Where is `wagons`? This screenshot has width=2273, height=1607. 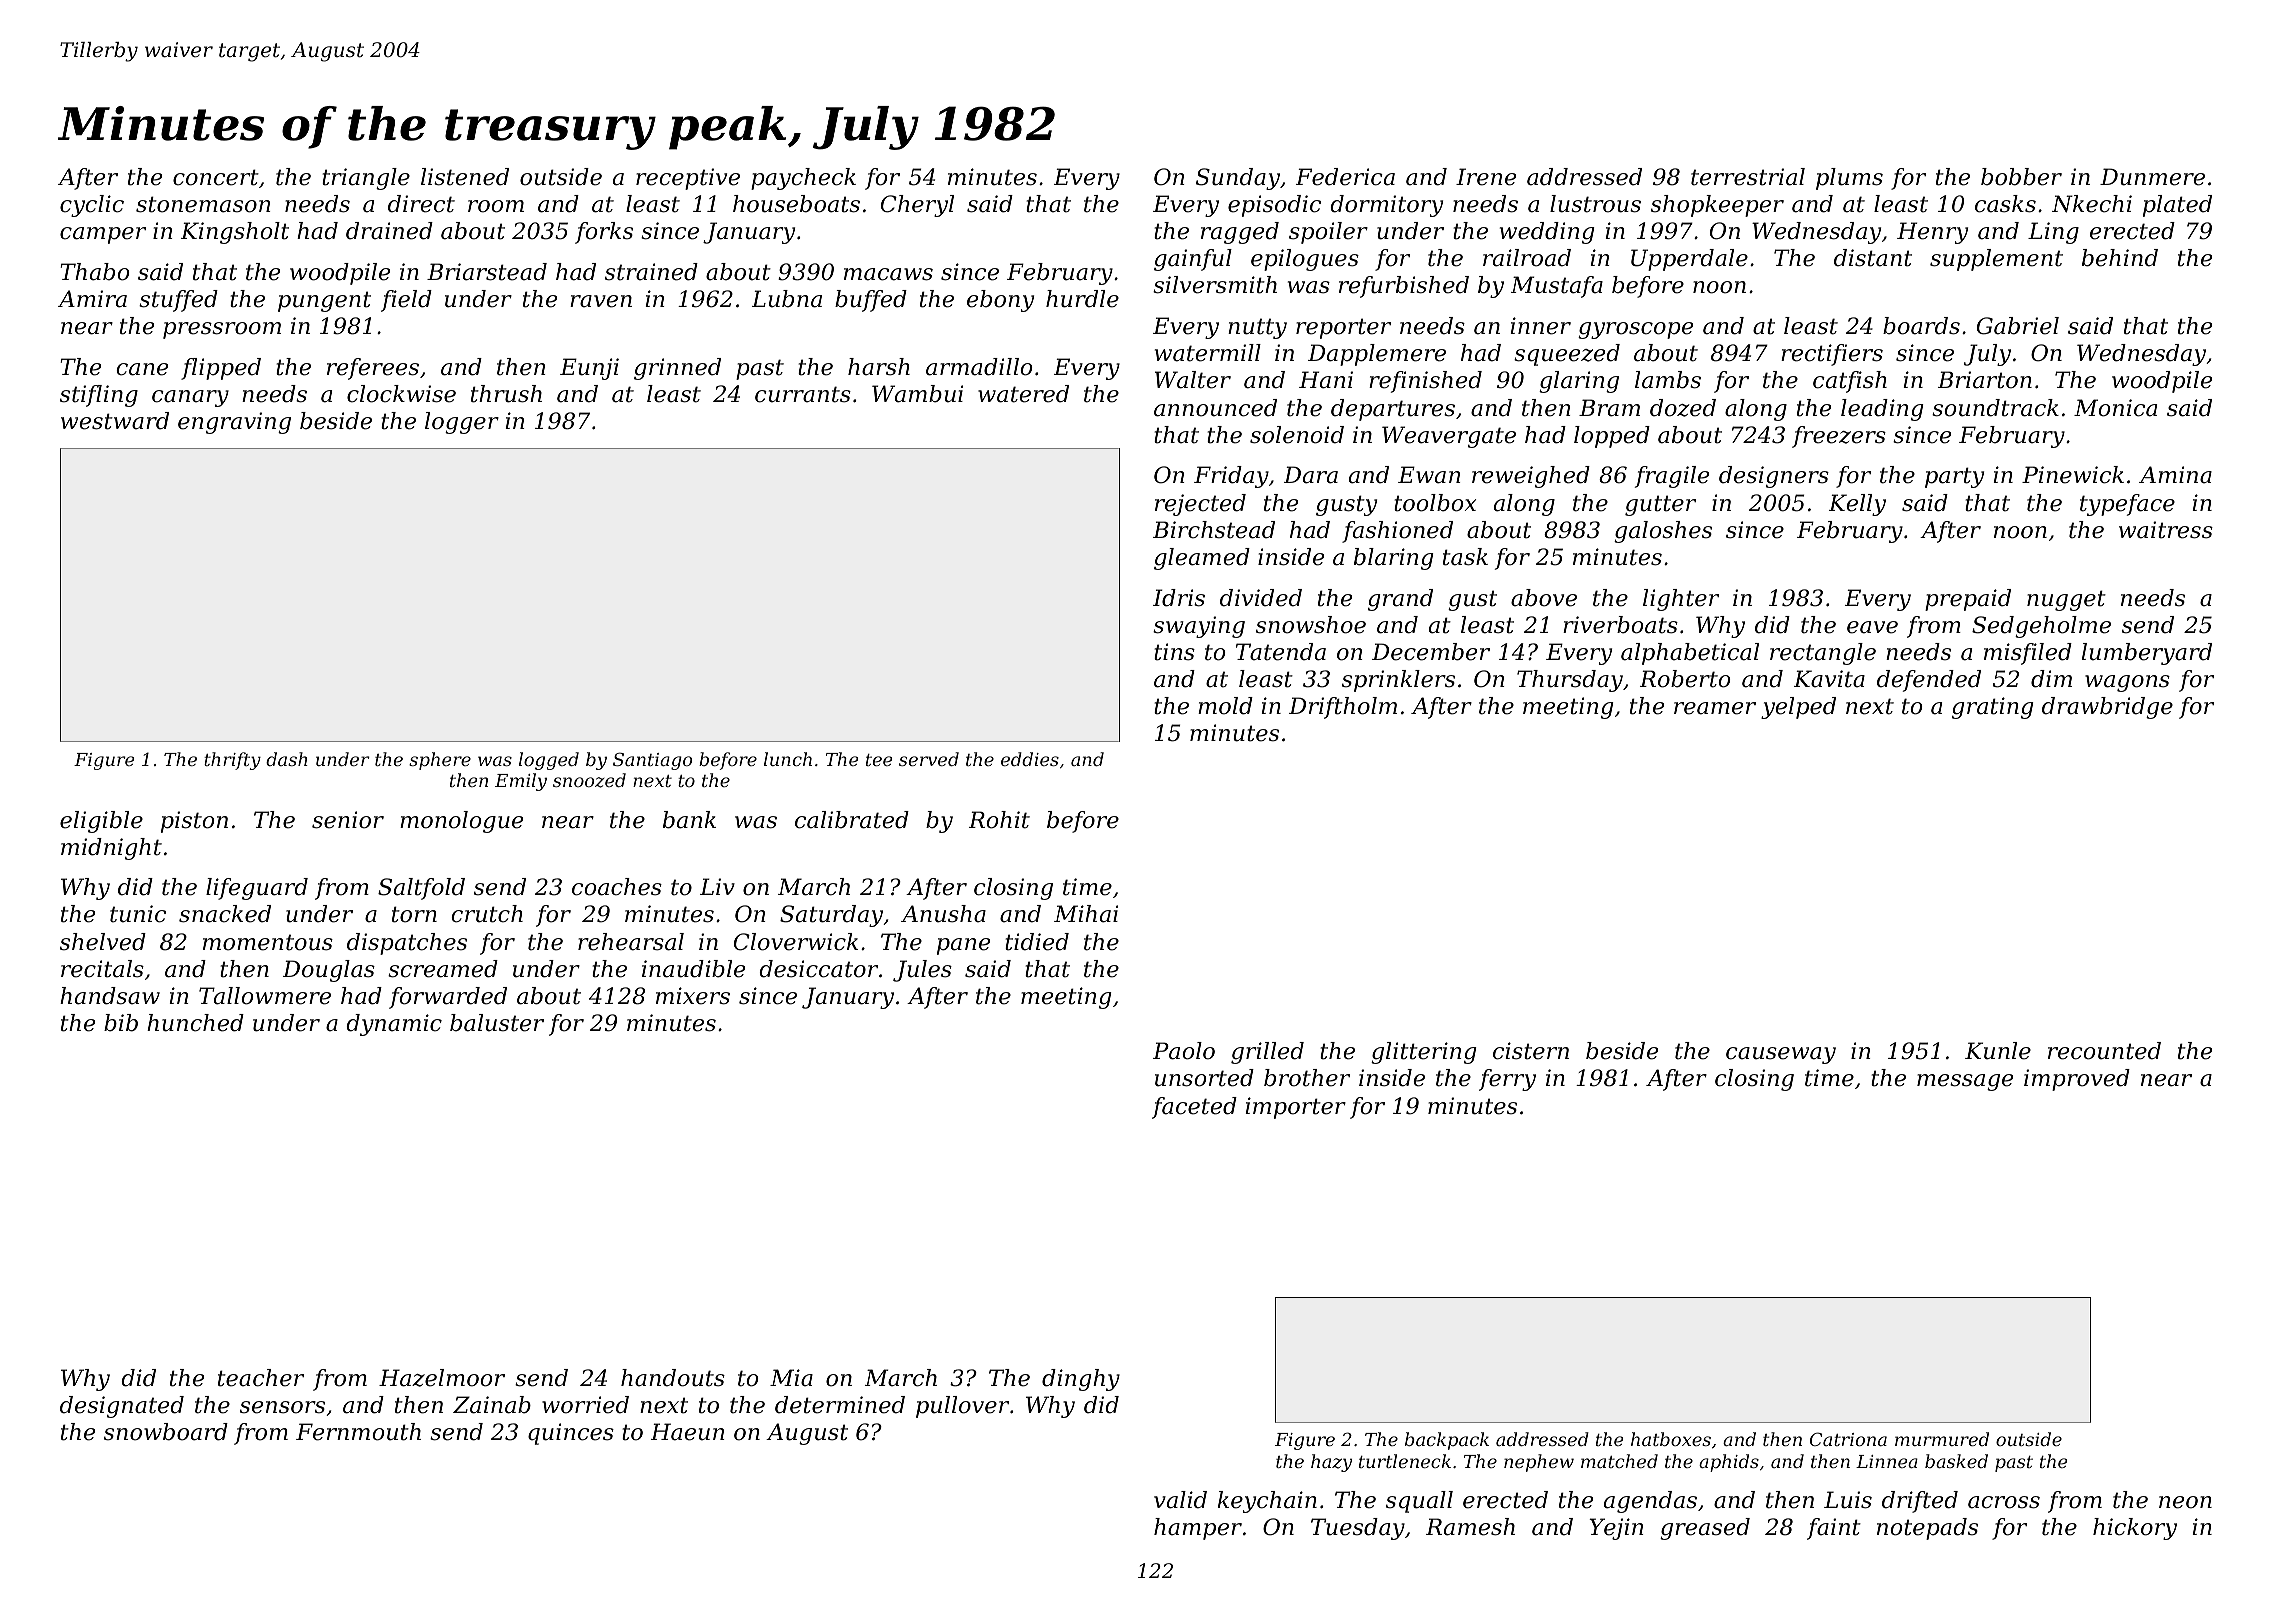
wagons is located at coordinates (2127, 683).
